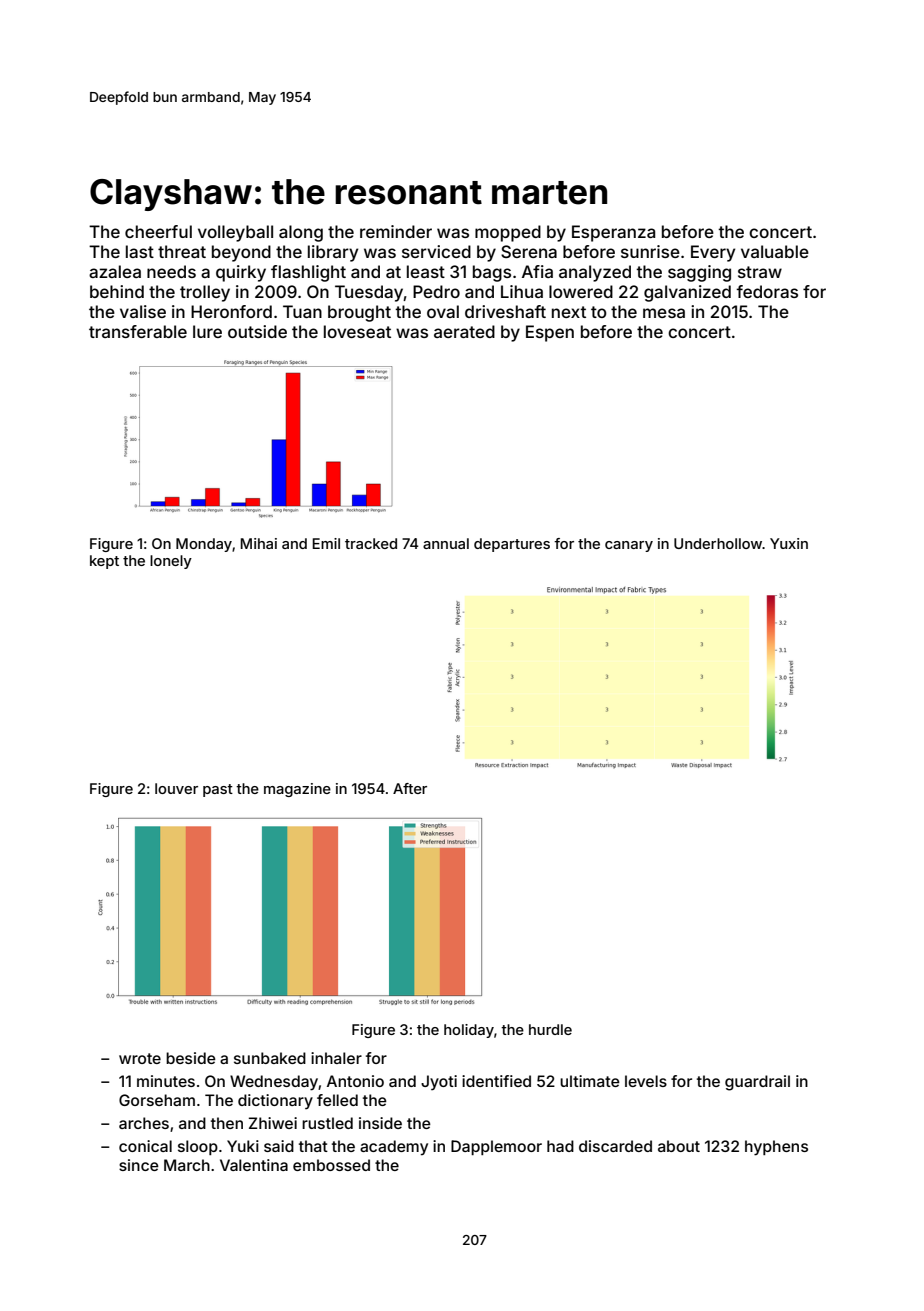  What do you see at coordinates (166, 1081) in the screenshot?
I see `minutes` at bounding box center [166, 1081].
